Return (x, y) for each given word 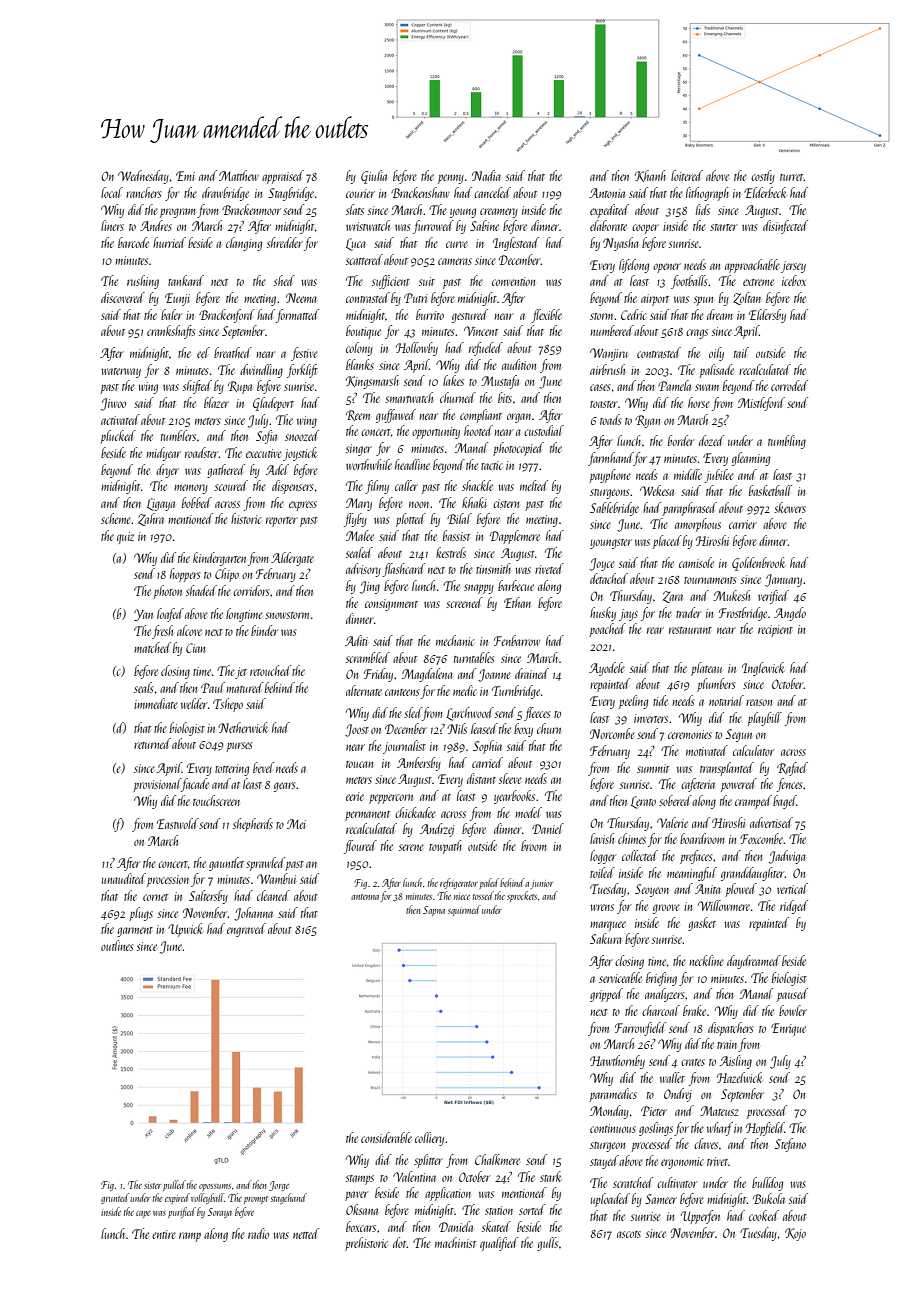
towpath (445, 847)
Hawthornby (617, 1062)
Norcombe (612, 733)
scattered (364, 259)
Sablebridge (614, 509)
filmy (377, 487)
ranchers (143, 192)
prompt (256, 1200)
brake (694, 1010)
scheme (116, 518)
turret (792, 177)
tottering (232, 770)
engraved (246, 930)
